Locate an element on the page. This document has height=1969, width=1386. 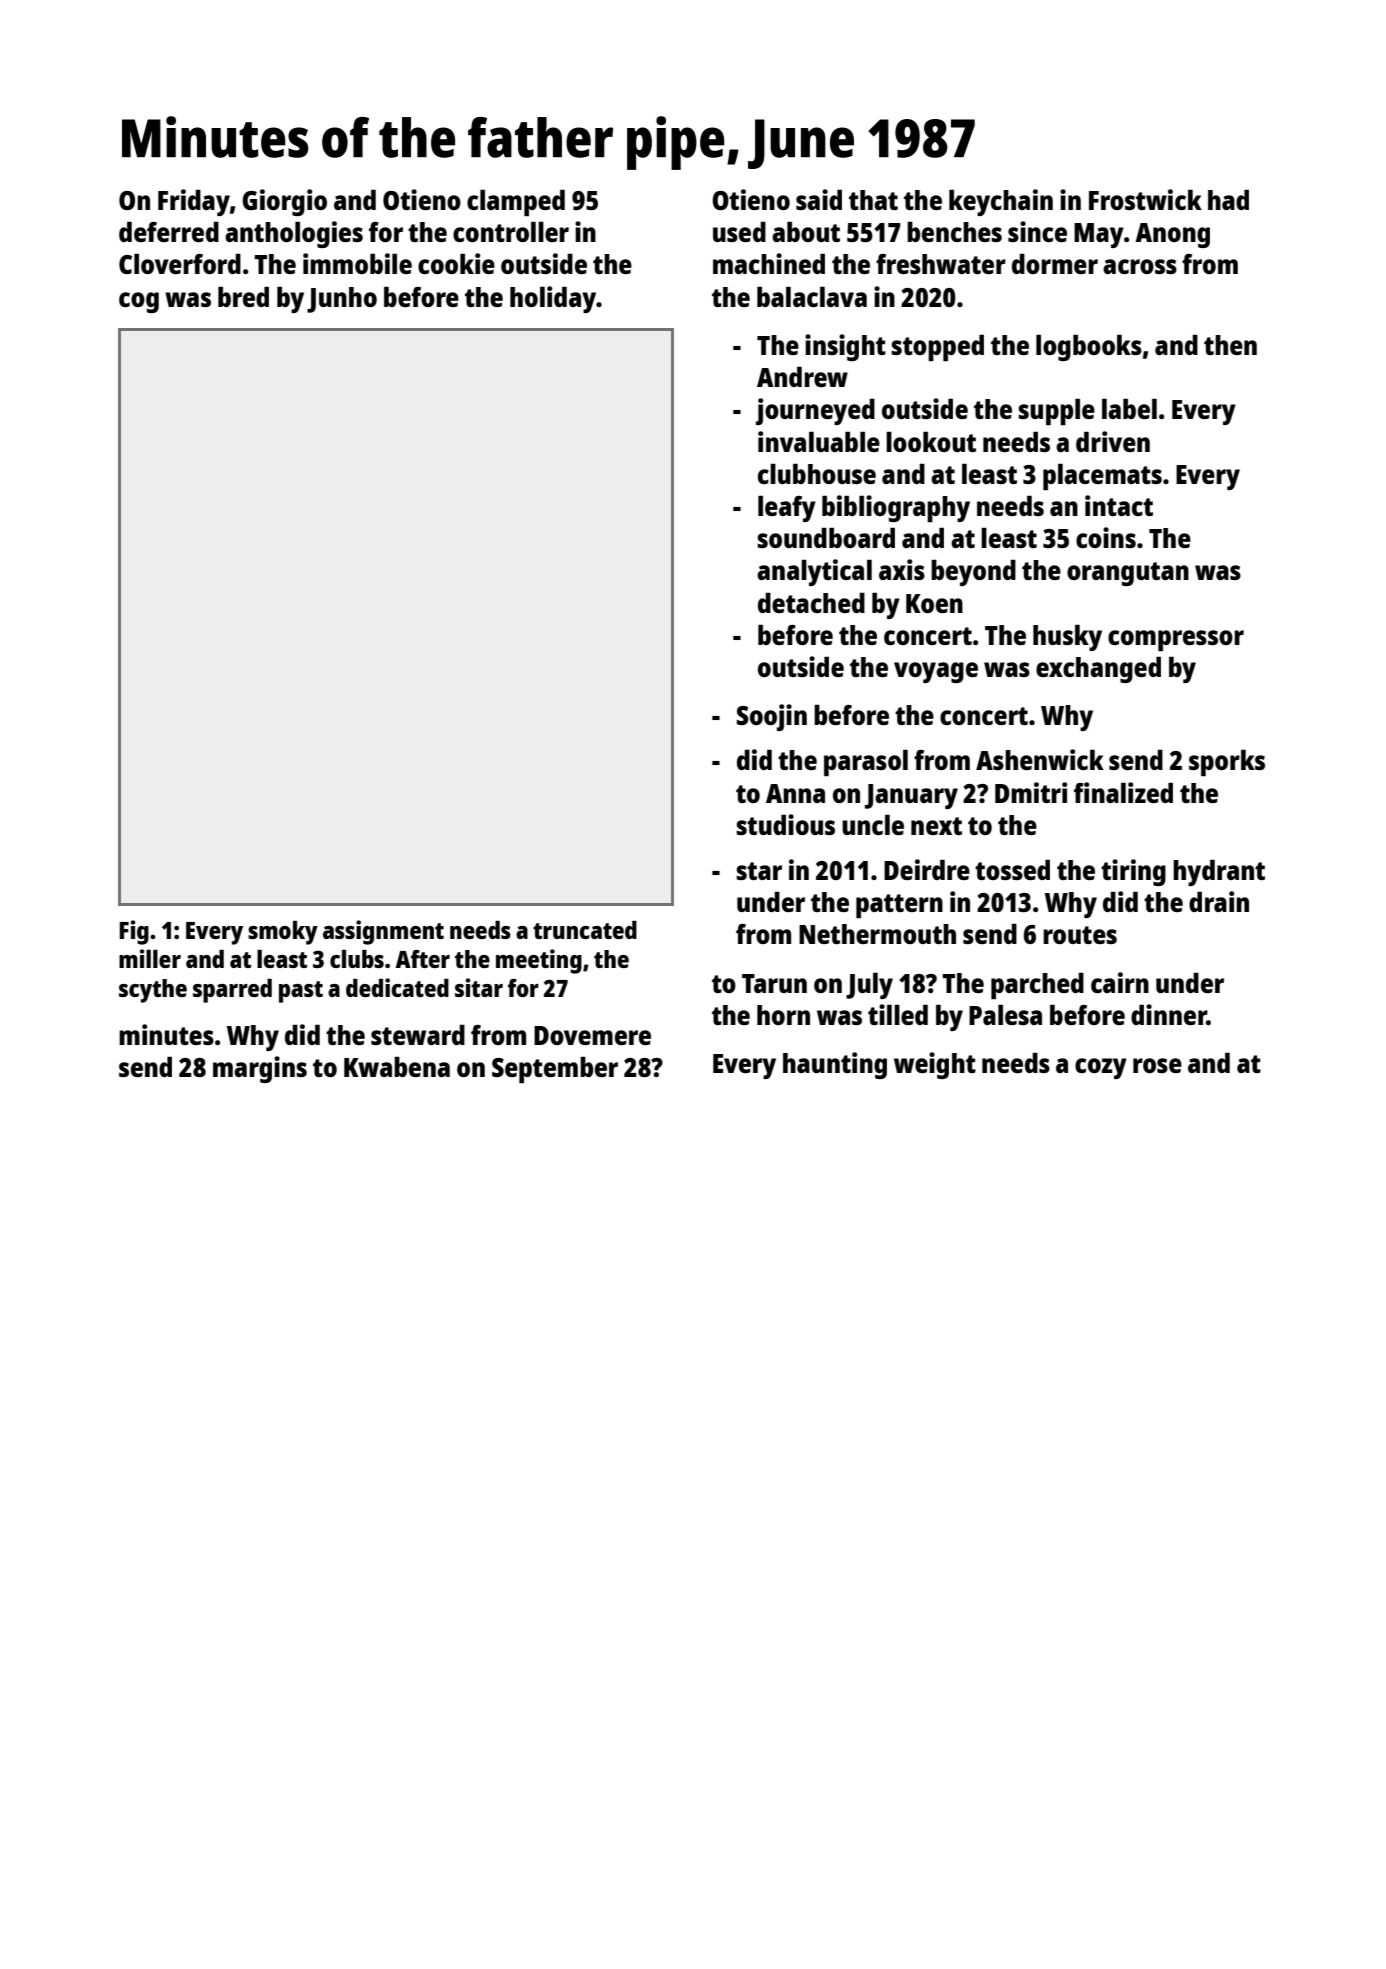
machined is located at coordinates (769, 263).
